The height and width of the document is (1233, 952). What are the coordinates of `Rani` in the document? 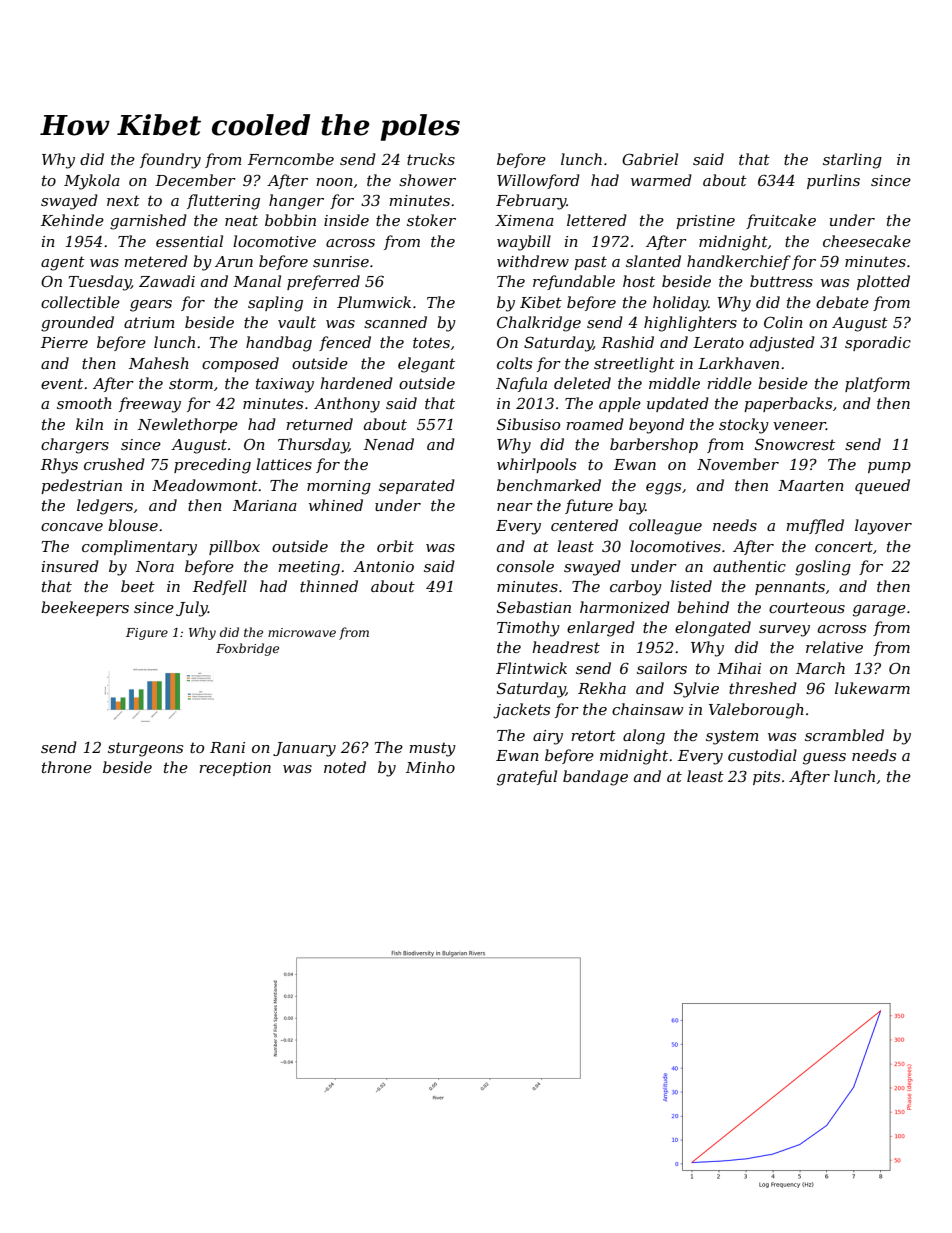 It's located at (227, 747).
